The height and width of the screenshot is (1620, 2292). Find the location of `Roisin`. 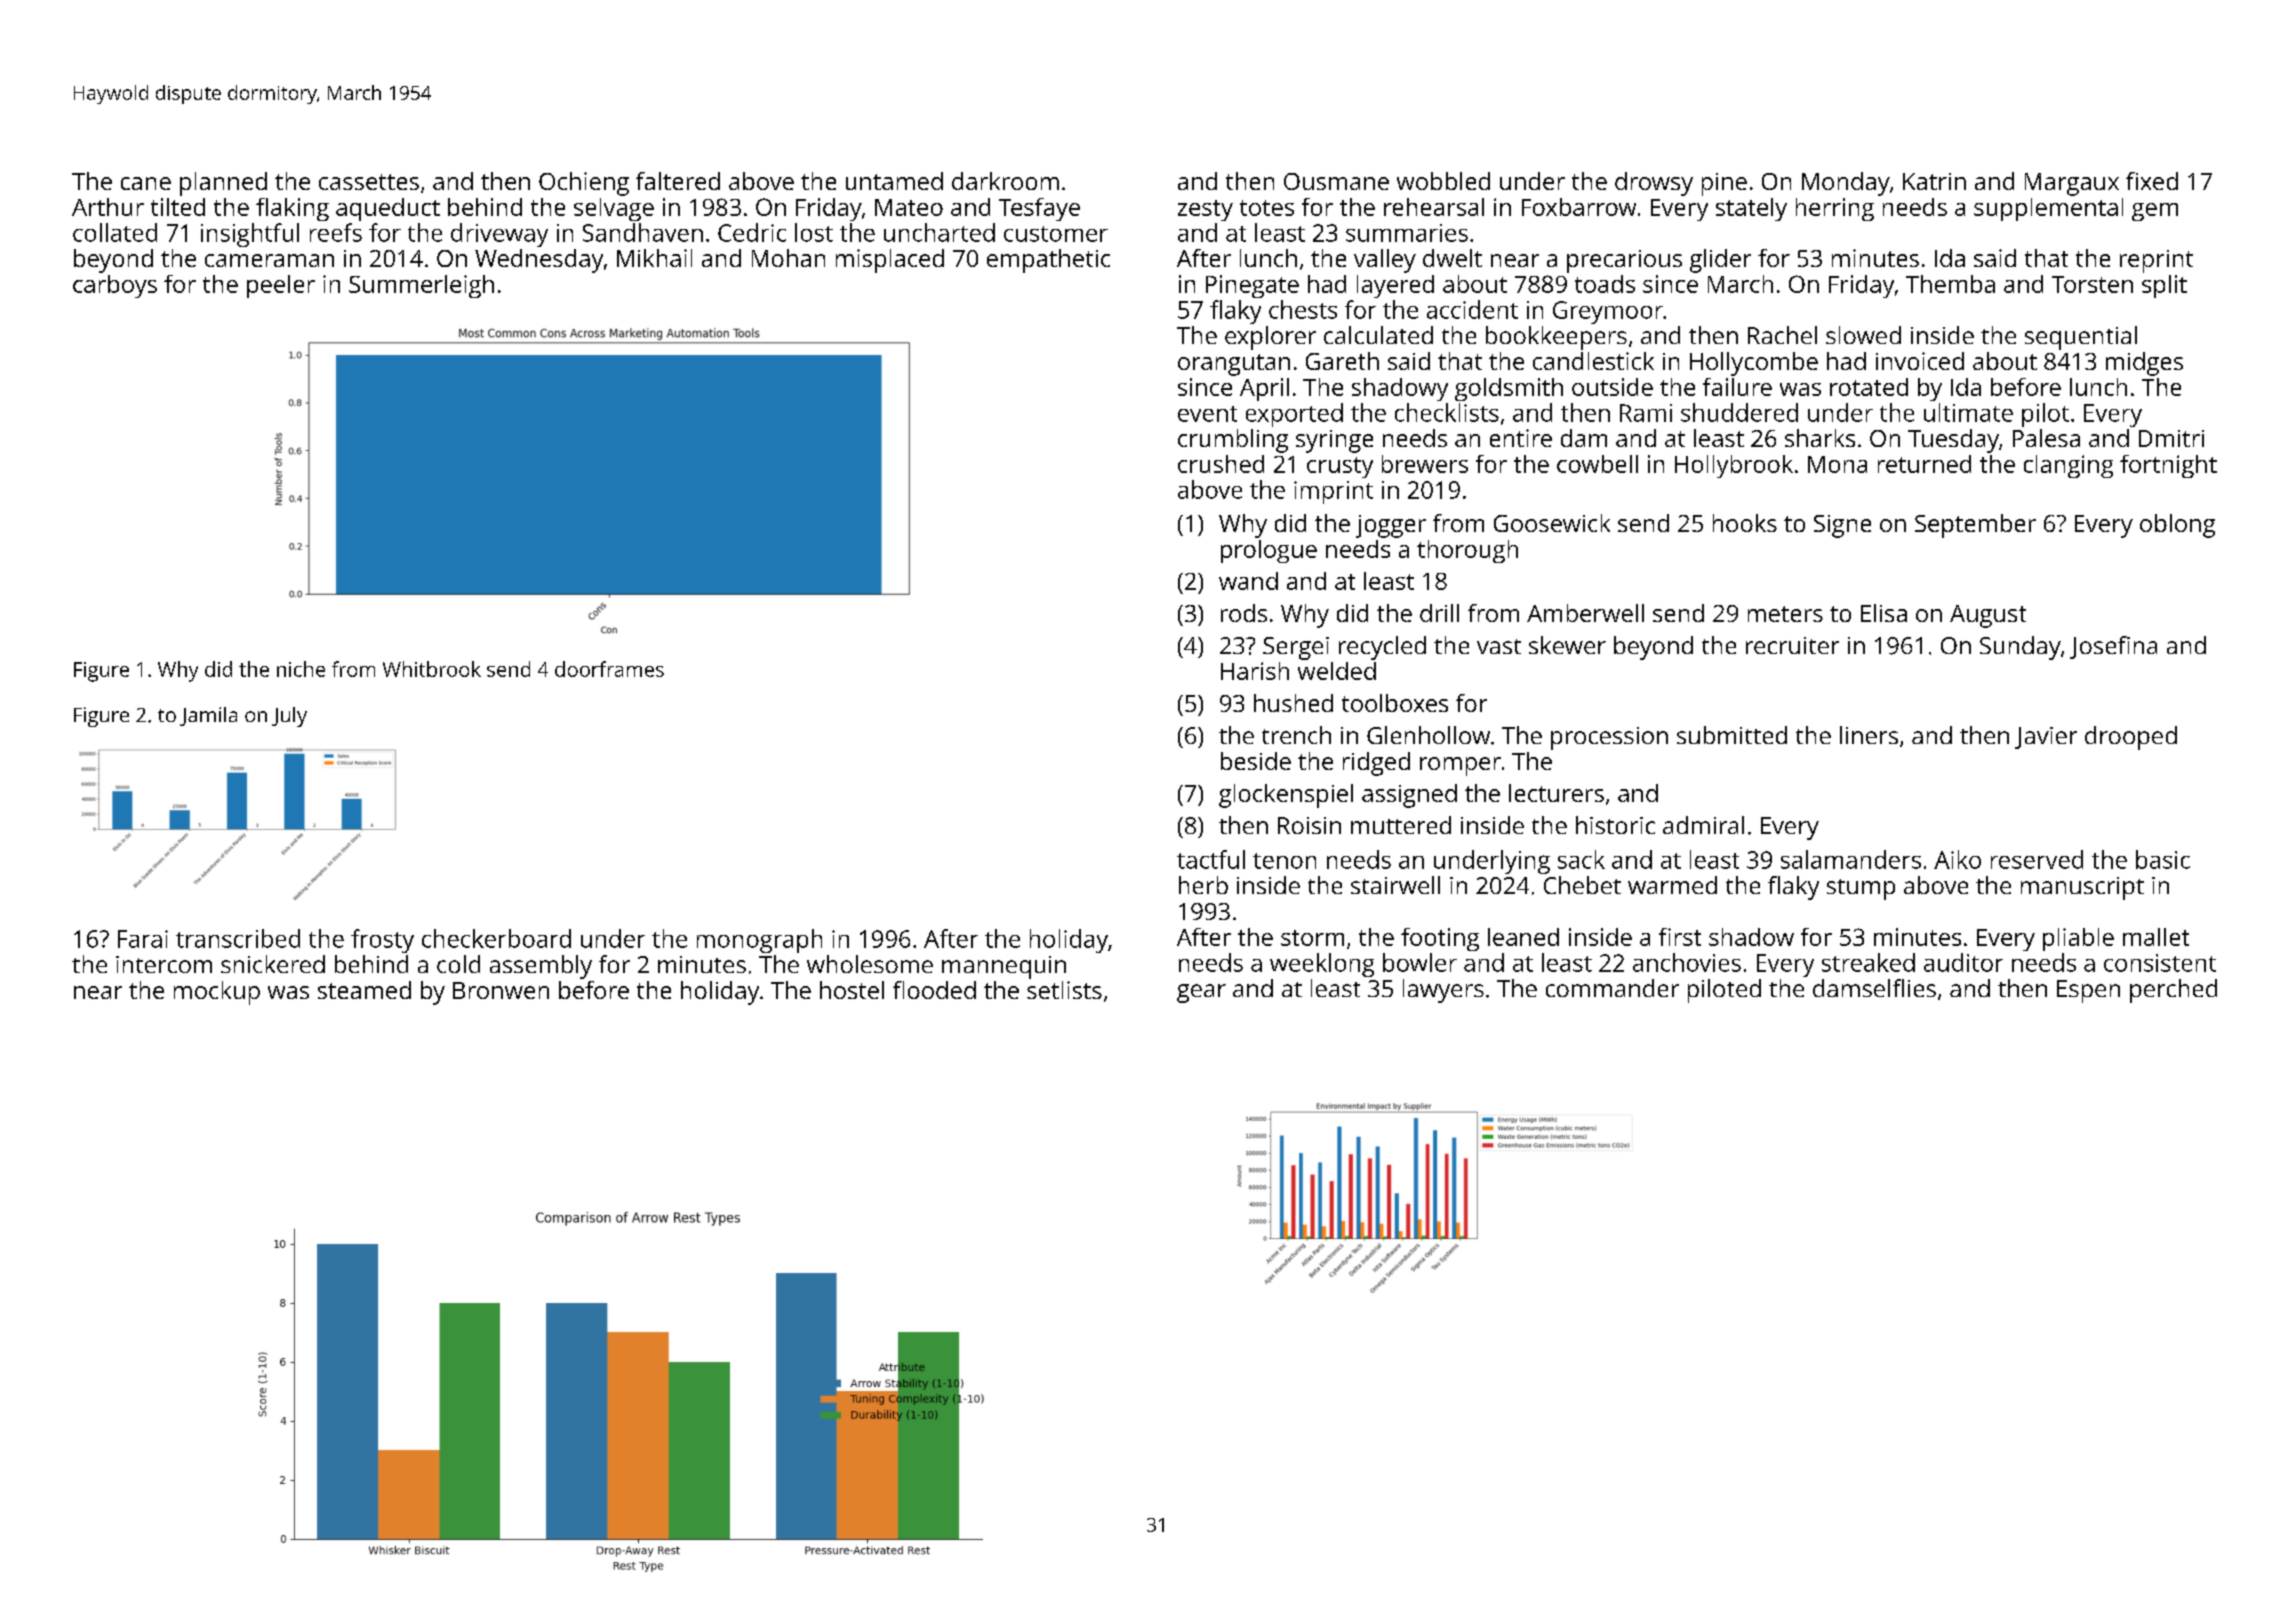

Roisin is located at coordinates (1309, 825).
